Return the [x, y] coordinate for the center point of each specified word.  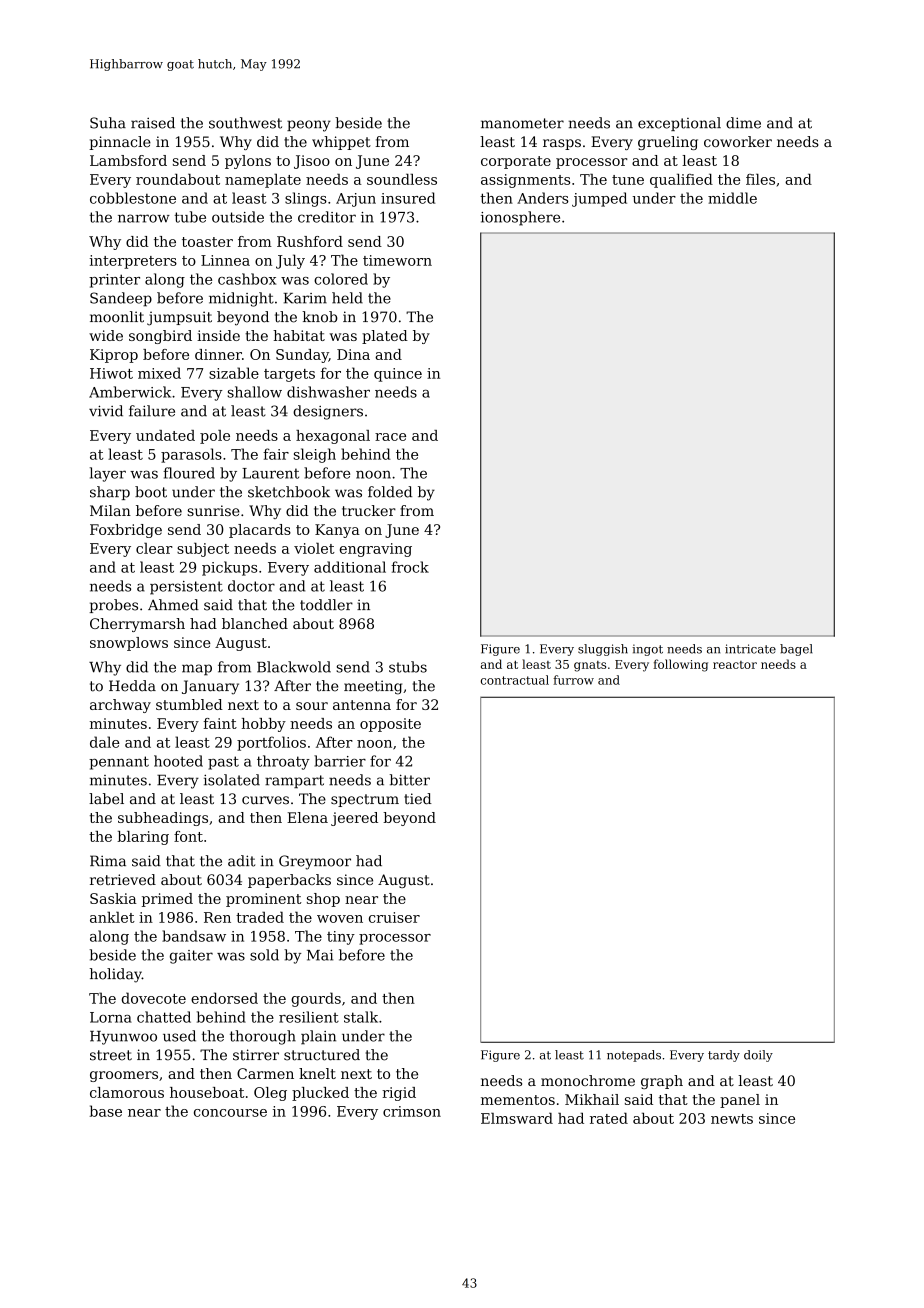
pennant [119, 763]
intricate [750, 649]
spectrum [365, 800]
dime [743, 123]
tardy [724, 1056]
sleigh [315, 455]
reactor [735, 665]
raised [153, 123]
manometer [522, 123]
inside [218, 335]
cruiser [394, 917]
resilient [309, 1017]
